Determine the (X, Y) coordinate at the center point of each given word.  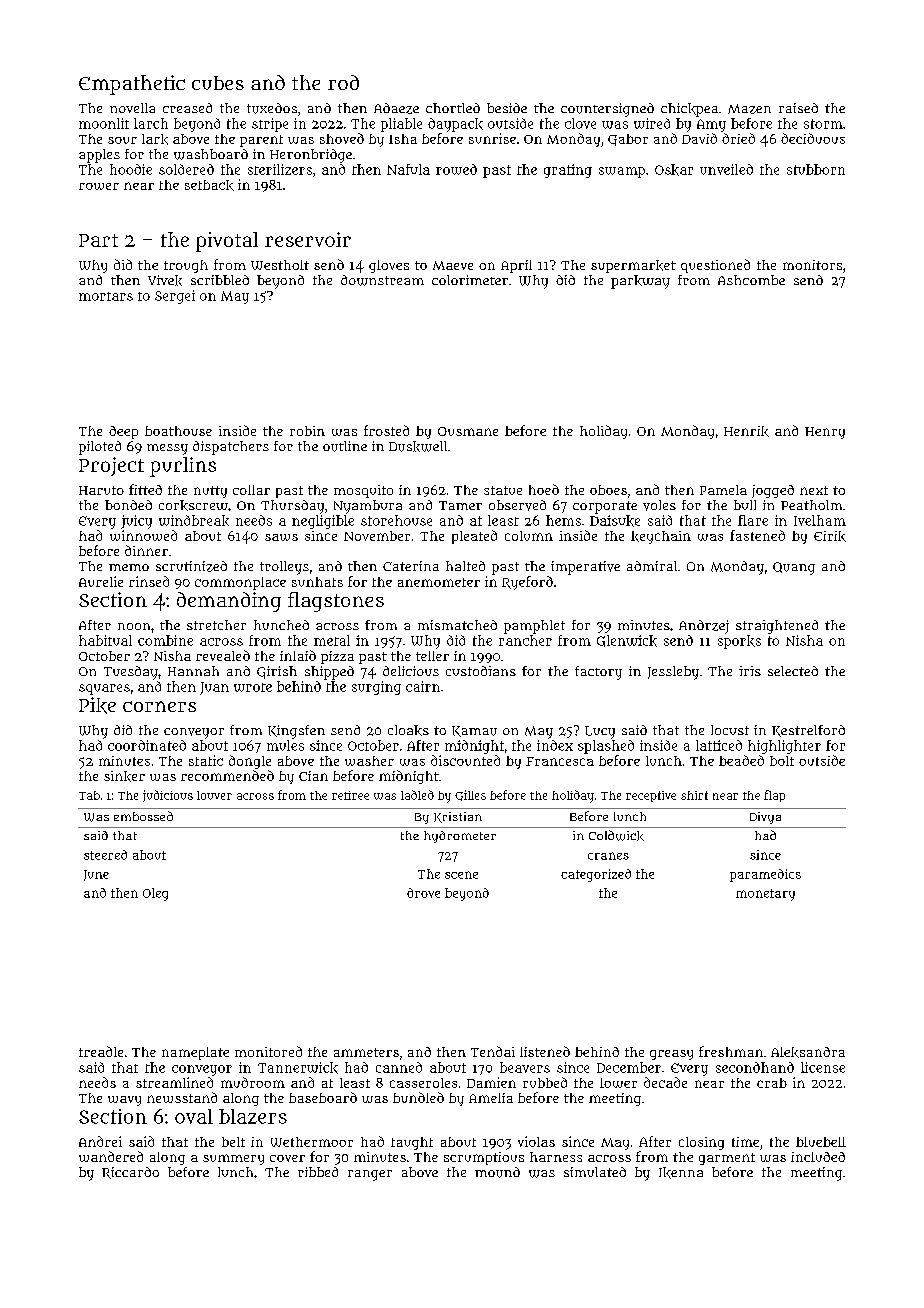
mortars (106, 296)
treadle (101, 1051)
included (818, 1157)
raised (798, 108)
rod (343, 82)
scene (461, 875)
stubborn (816, 169)
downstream (382, 280)
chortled (453, 108)
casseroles (423, 1083)
